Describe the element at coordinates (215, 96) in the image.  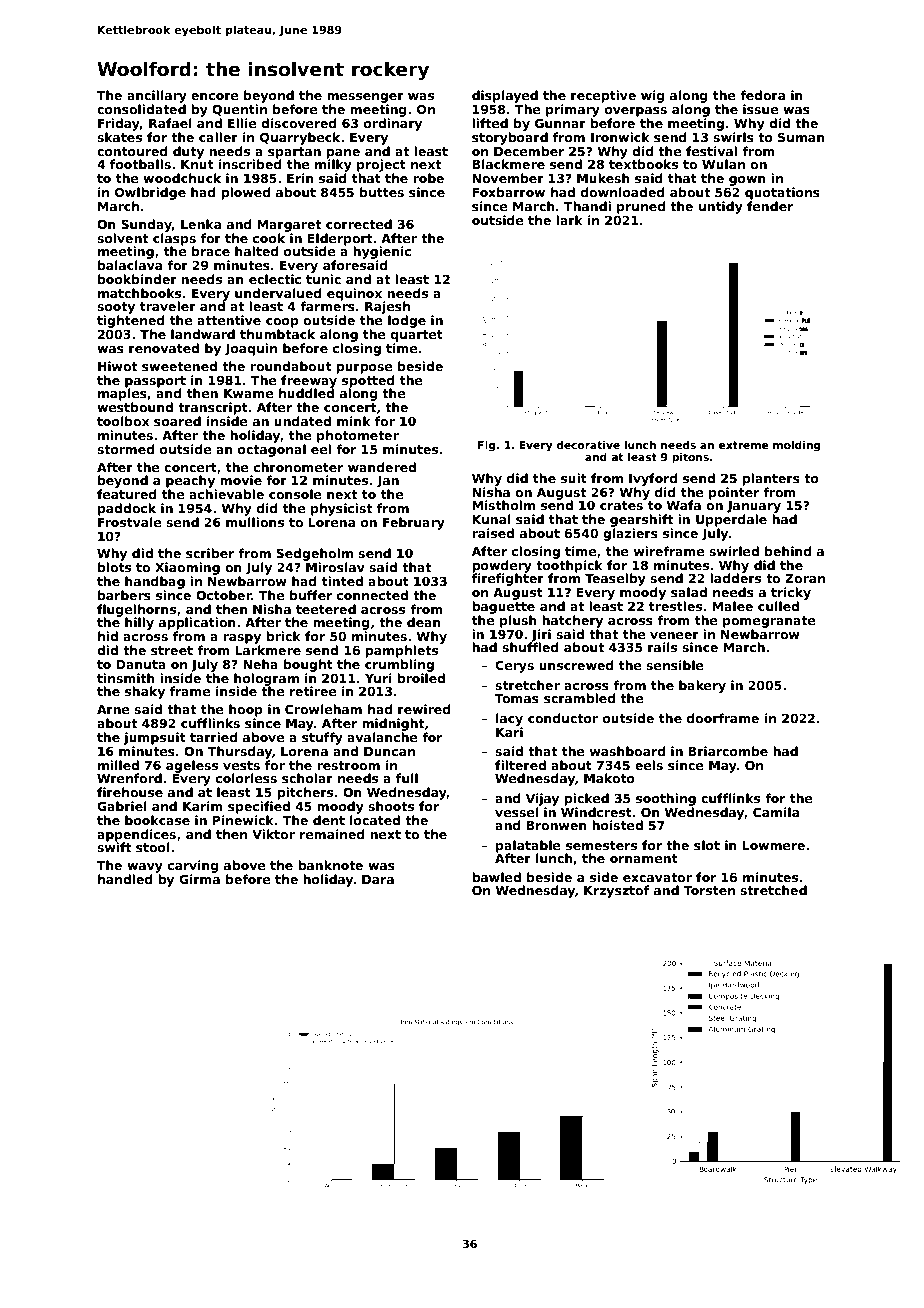
I see `encore` at that location.
